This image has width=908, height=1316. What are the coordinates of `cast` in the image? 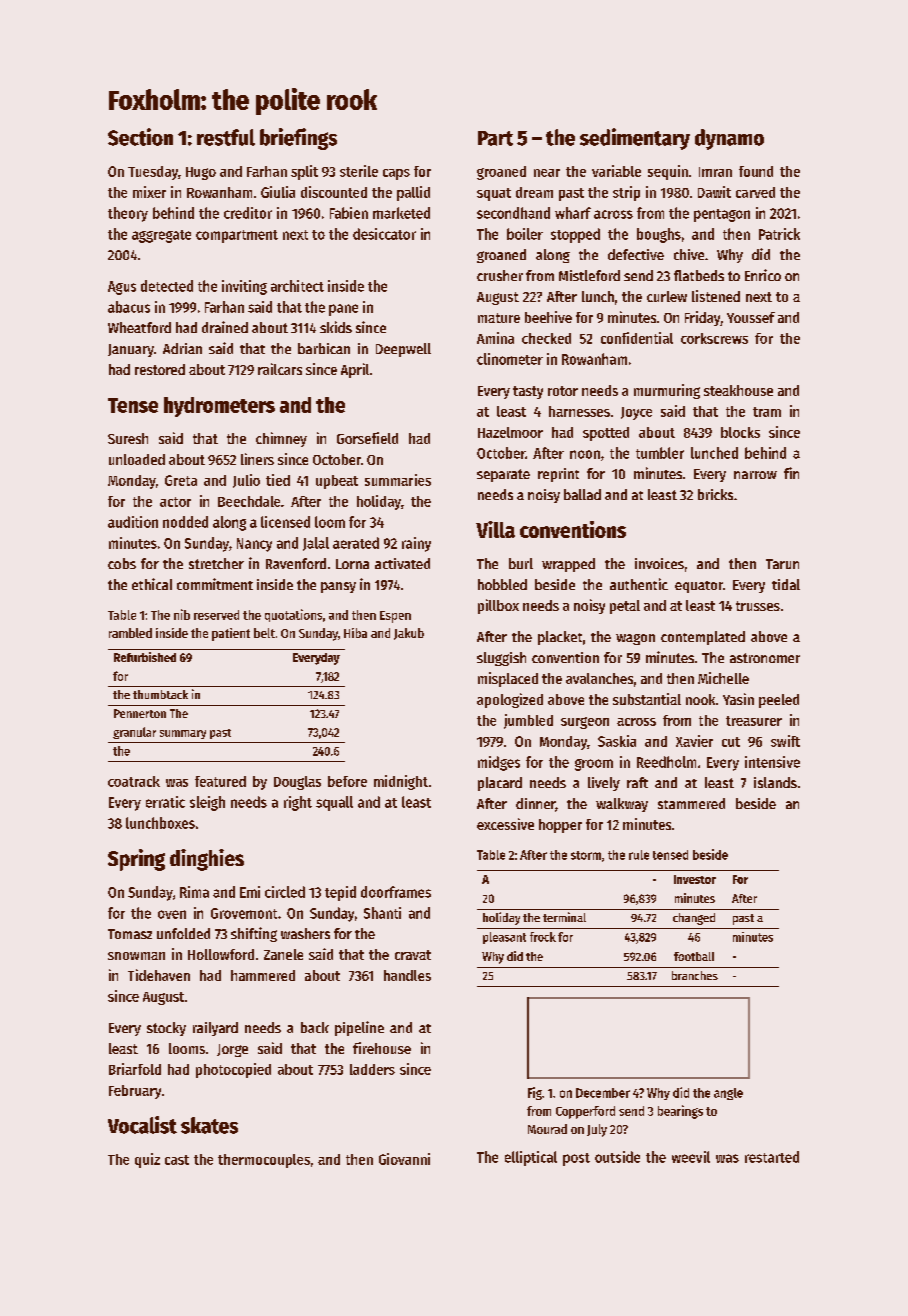 It's located at (177, 1160).
